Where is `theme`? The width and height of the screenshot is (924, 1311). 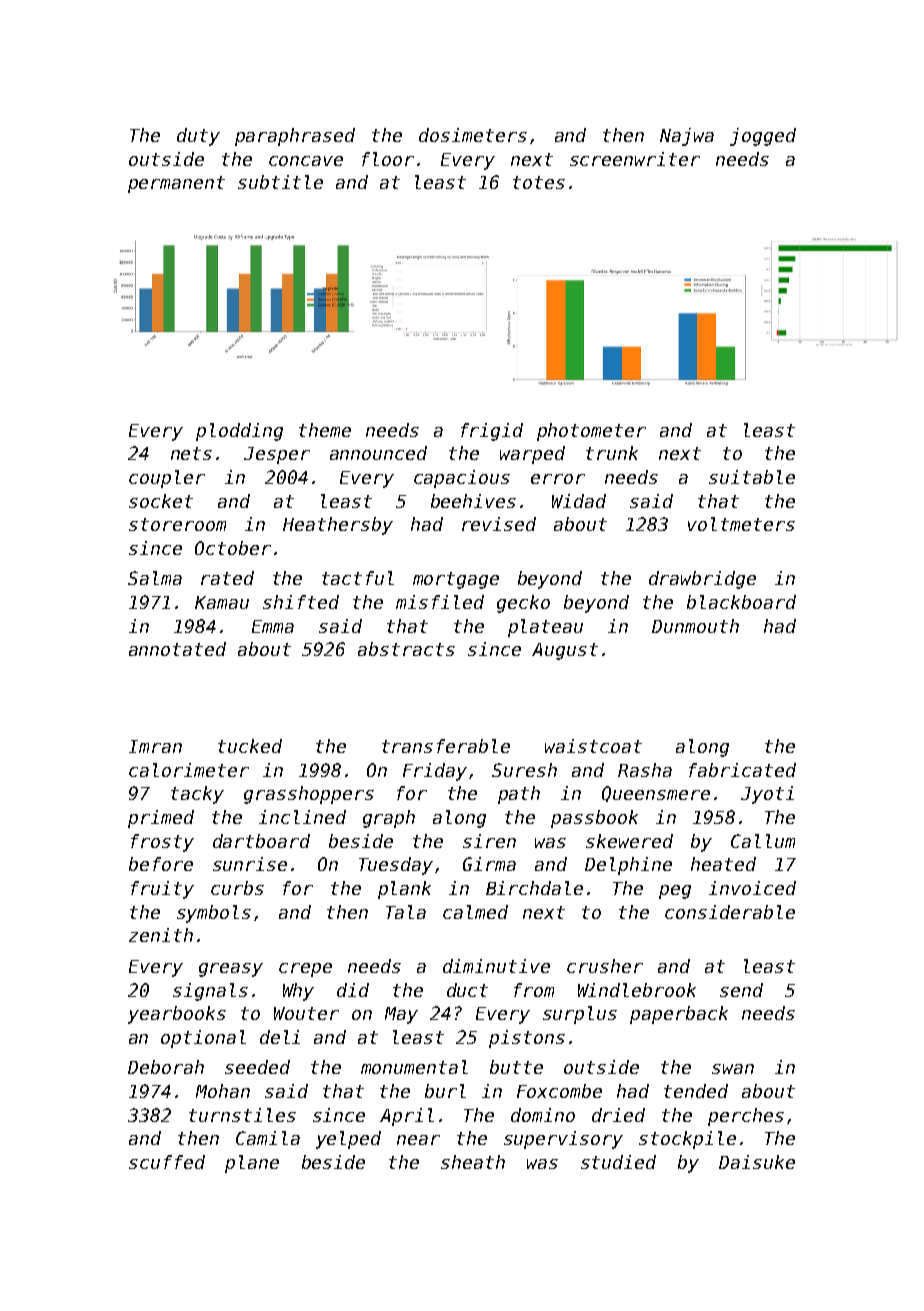
theme is located at coordinates (325, 430).
